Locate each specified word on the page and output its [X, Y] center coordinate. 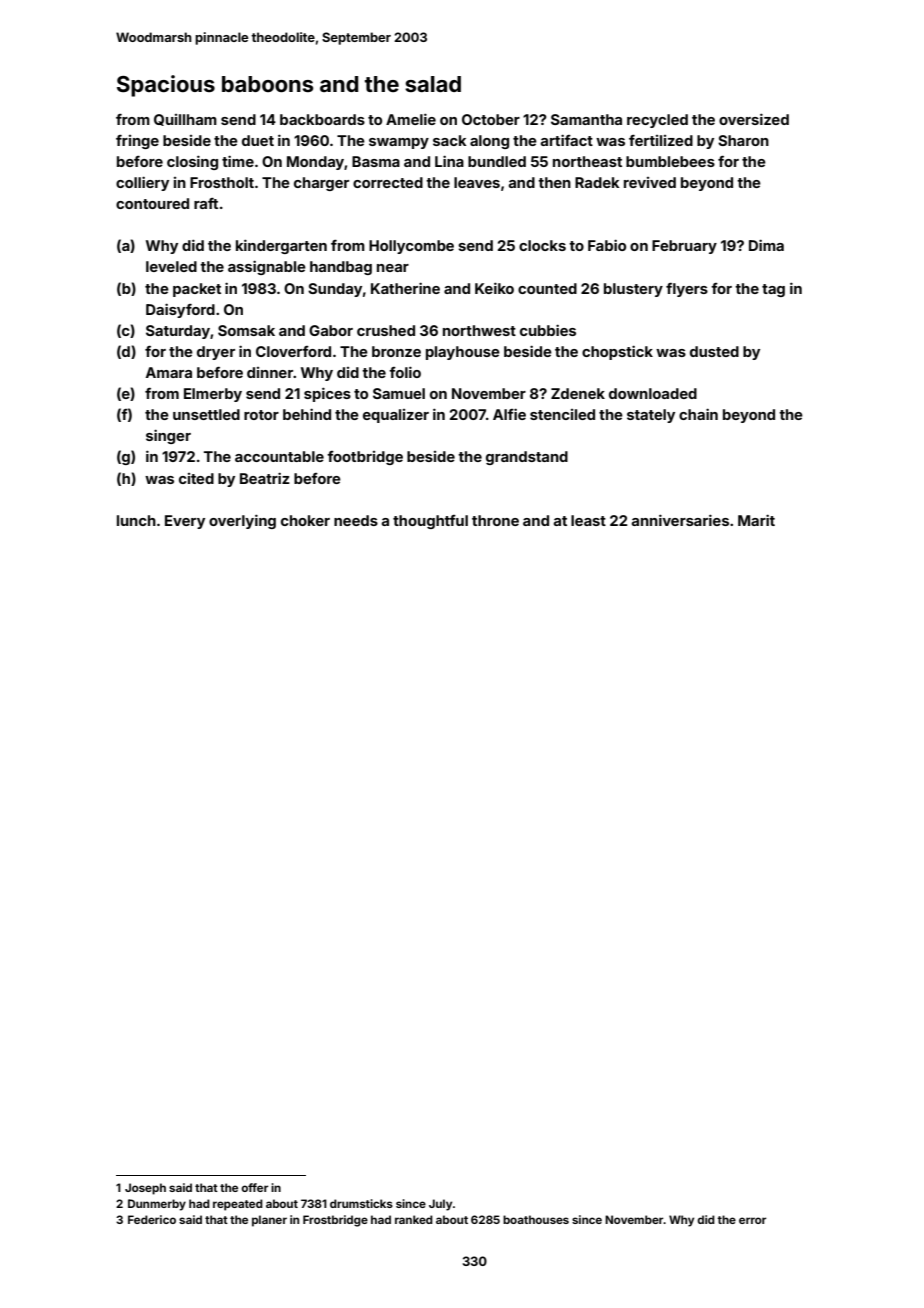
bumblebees [670, 161]
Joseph [145, 1189]
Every [185, 522]
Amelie [411, 119]
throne [495, 520]
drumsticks [361, 1203]
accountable [279, 456]
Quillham [185, 120]
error [752, 1220]
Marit [756, 520]
